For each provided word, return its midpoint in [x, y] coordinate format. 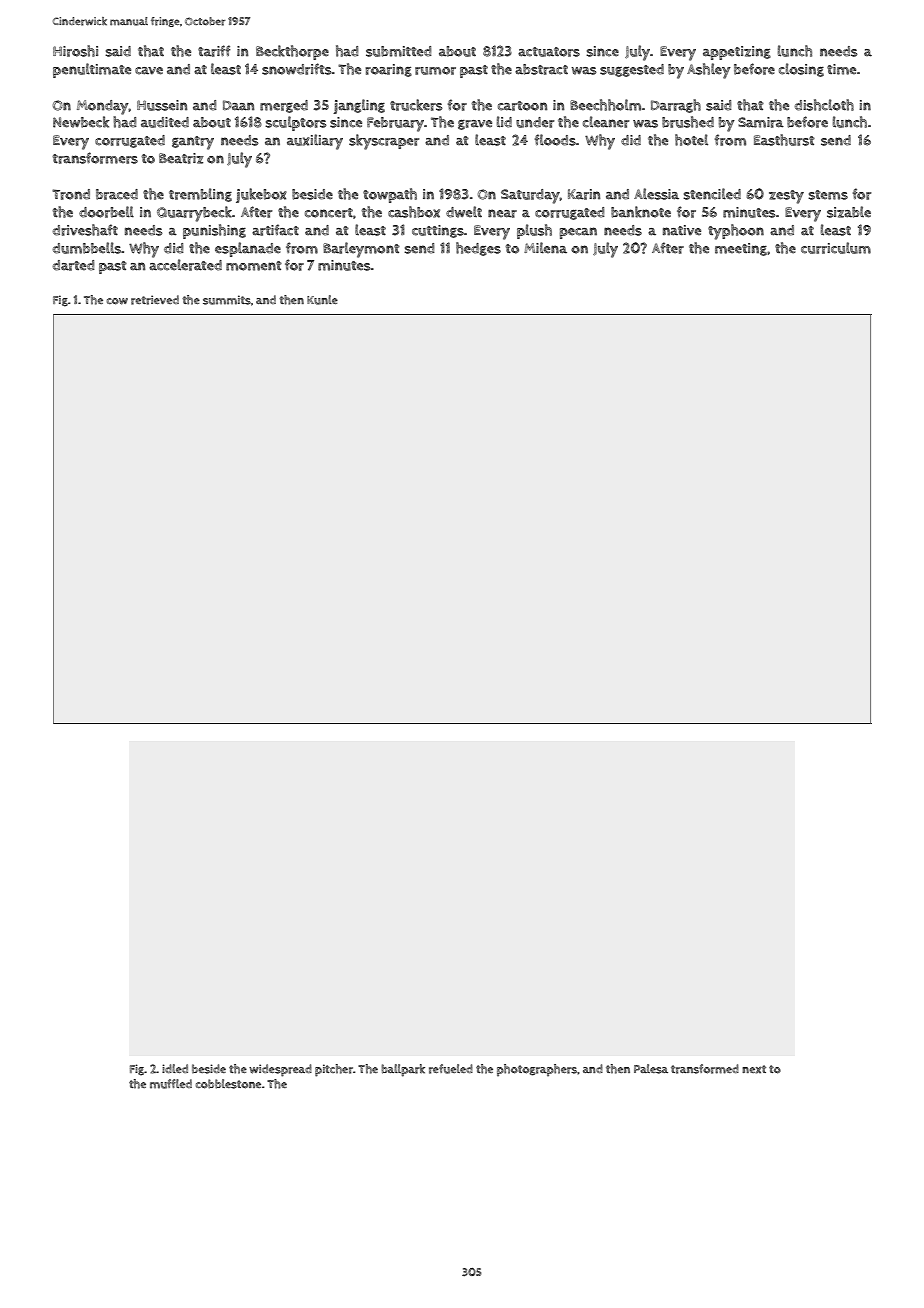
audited [165, 122]
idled [175, 1068]
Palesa [651, 1069]
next [754, 1069]
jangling [359, 106]
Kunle [322, 300]
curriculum [836, 248]
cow [117, 301]
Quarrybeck [194, 214]
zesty [786, 197]
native [682, 230]
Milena [545, 248]
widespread [280, 1070]
